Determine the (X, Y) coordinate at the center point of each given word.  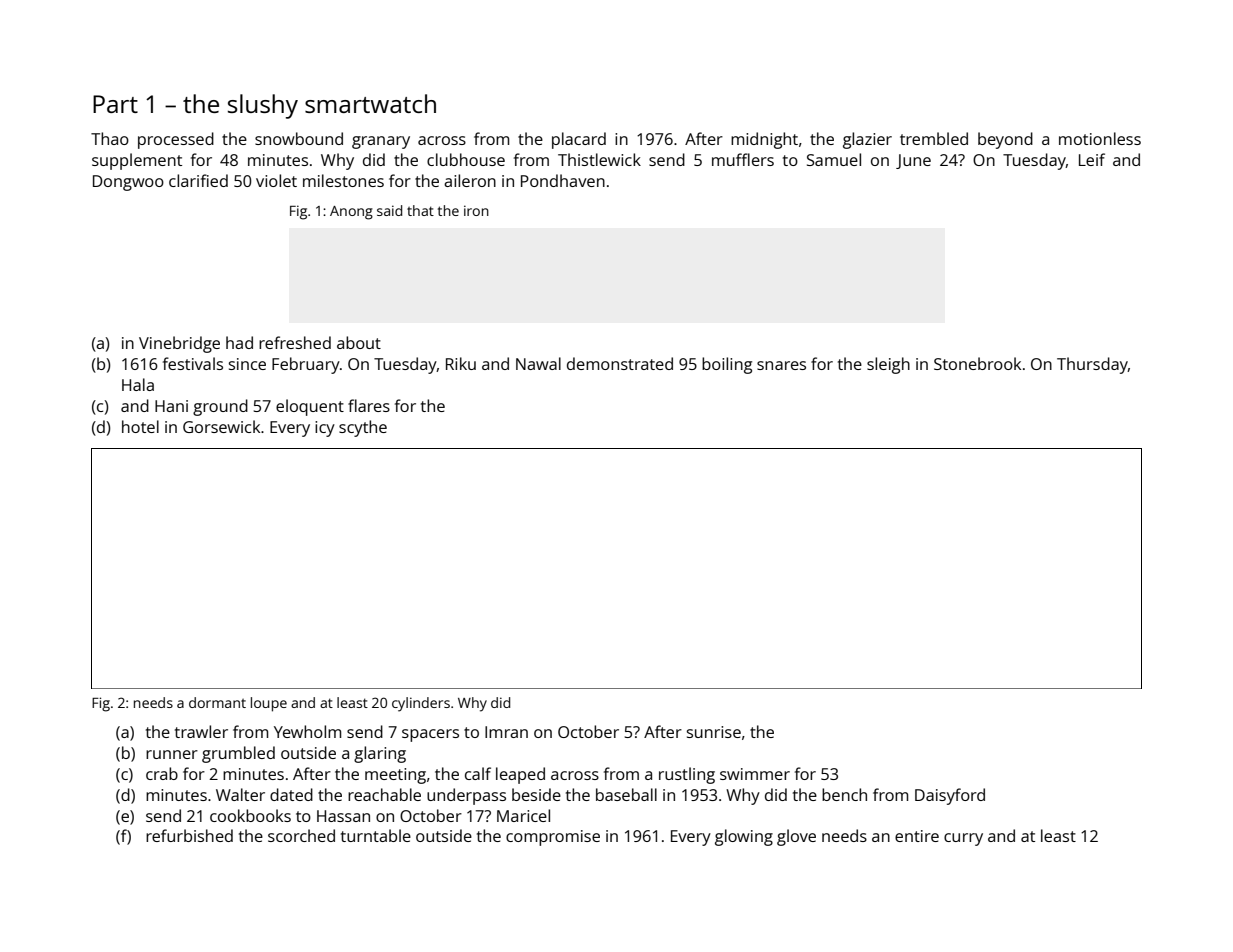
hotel (140, 426)
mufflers (743, 159)
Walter (240, 794)
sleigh (888, 365)
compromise (553, 838)
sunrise (714, 732)
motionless (1100, 138)
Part (115, 104)
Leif (1092, 159)
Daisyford (950, 796)
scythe (363, 428)
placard (579, 140)
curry (963, 839)
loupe (269, 704)
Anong (351, 213)
